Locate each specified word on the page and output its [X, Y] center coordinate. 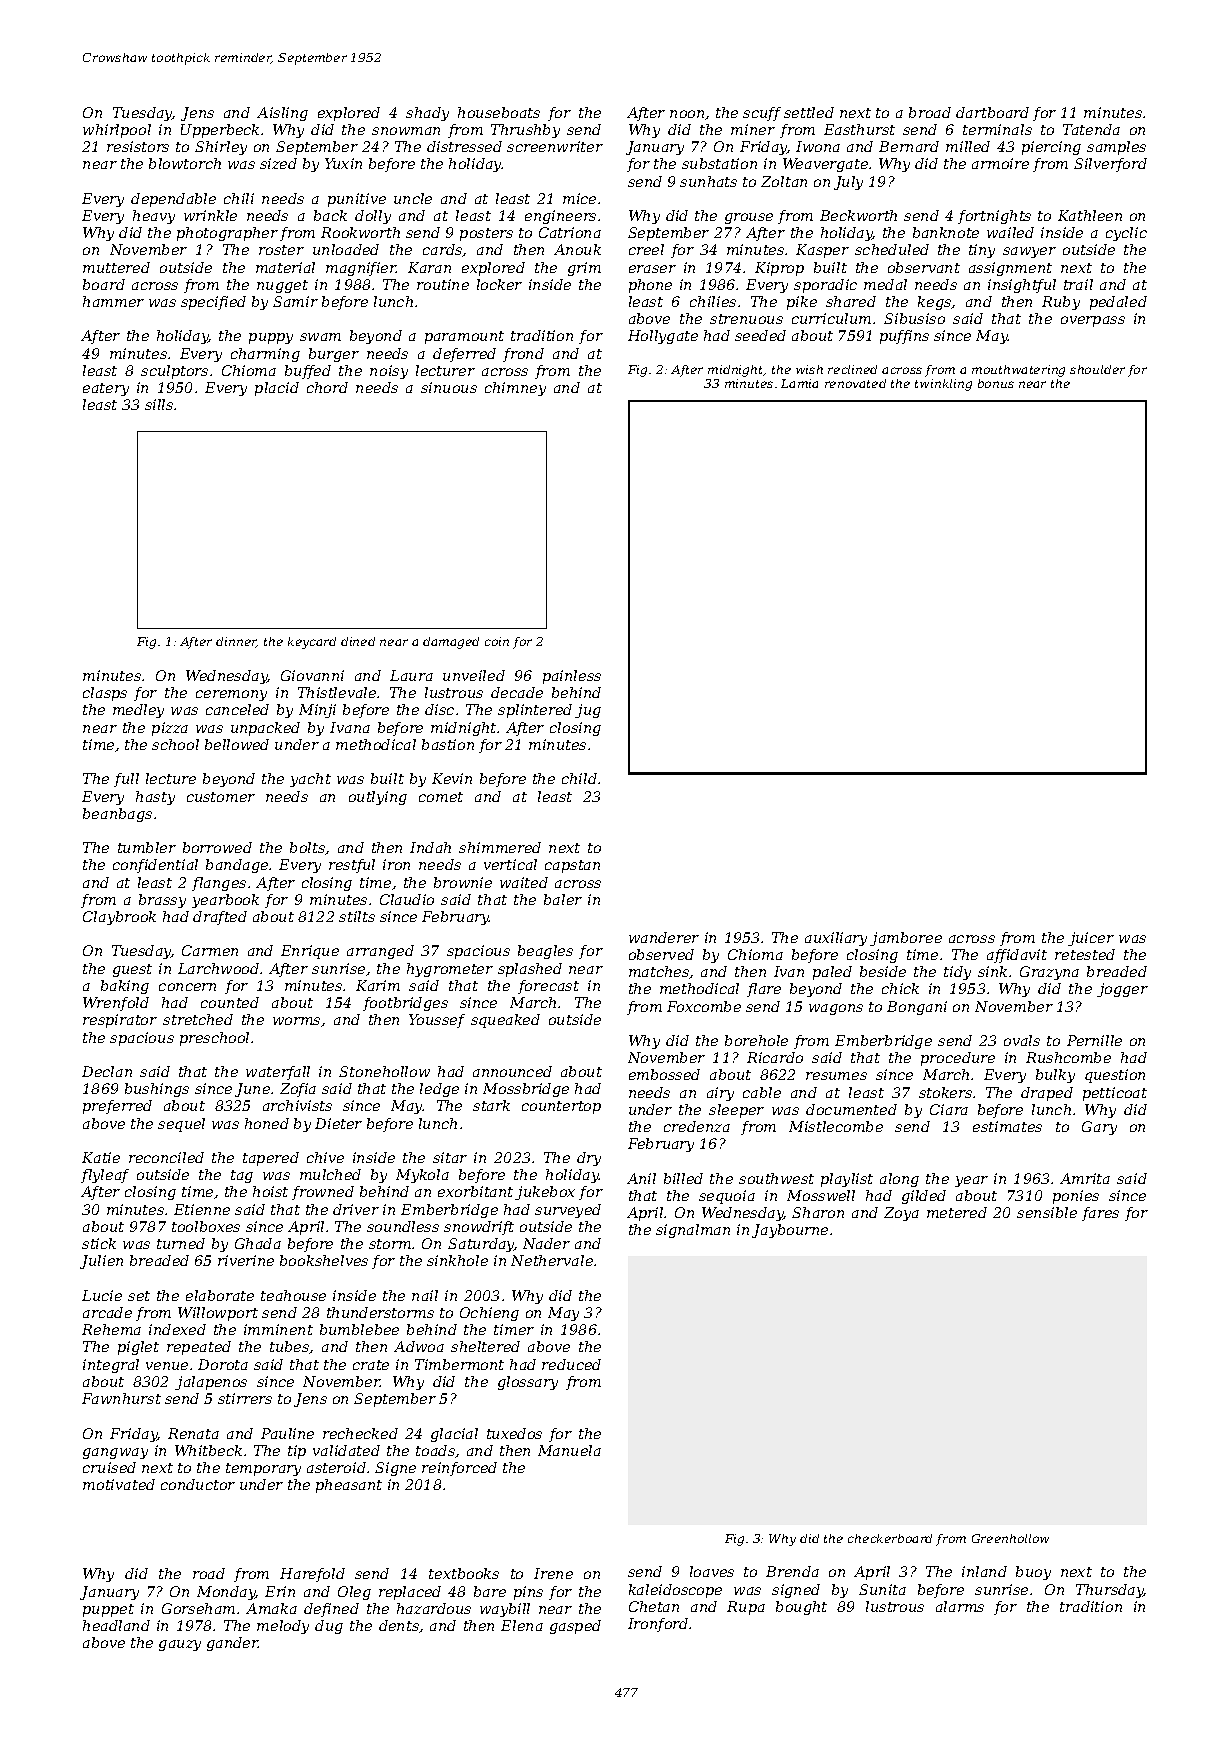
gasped [575, 1627]
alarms [960, 1606]
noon [687, 114]
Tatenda [1091, 129]
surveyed [568, 1211]
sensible [1047, 1212]
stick [99, 1243]
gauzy [180, 1645]
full [126, 780]
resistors [138, 146]
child [579, 778]
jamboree [906, 939]
